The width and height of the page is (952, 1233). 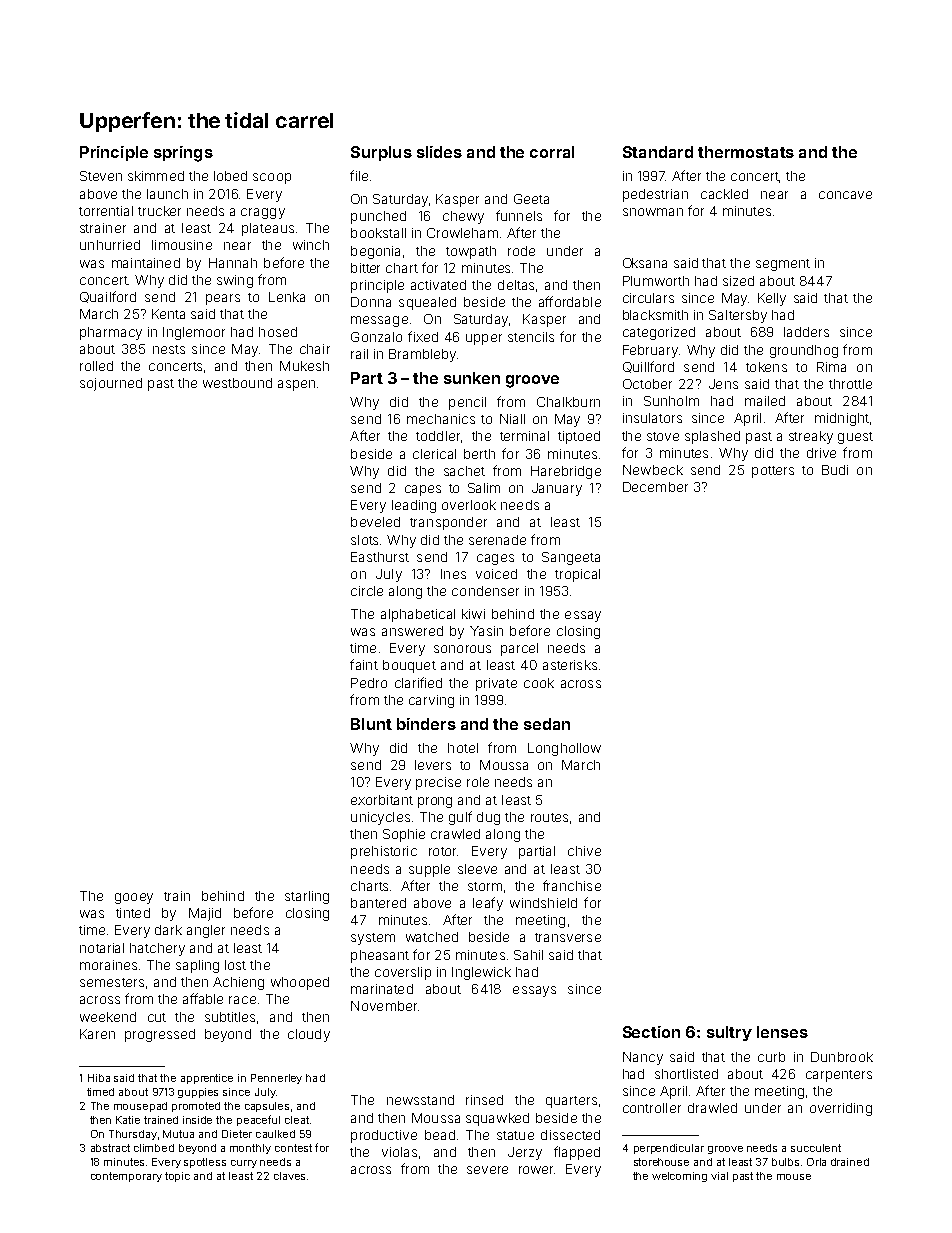 What do you see at coordinates (477, 869) in the page?
I see `sleeve` at bounding box center [477, 869].
